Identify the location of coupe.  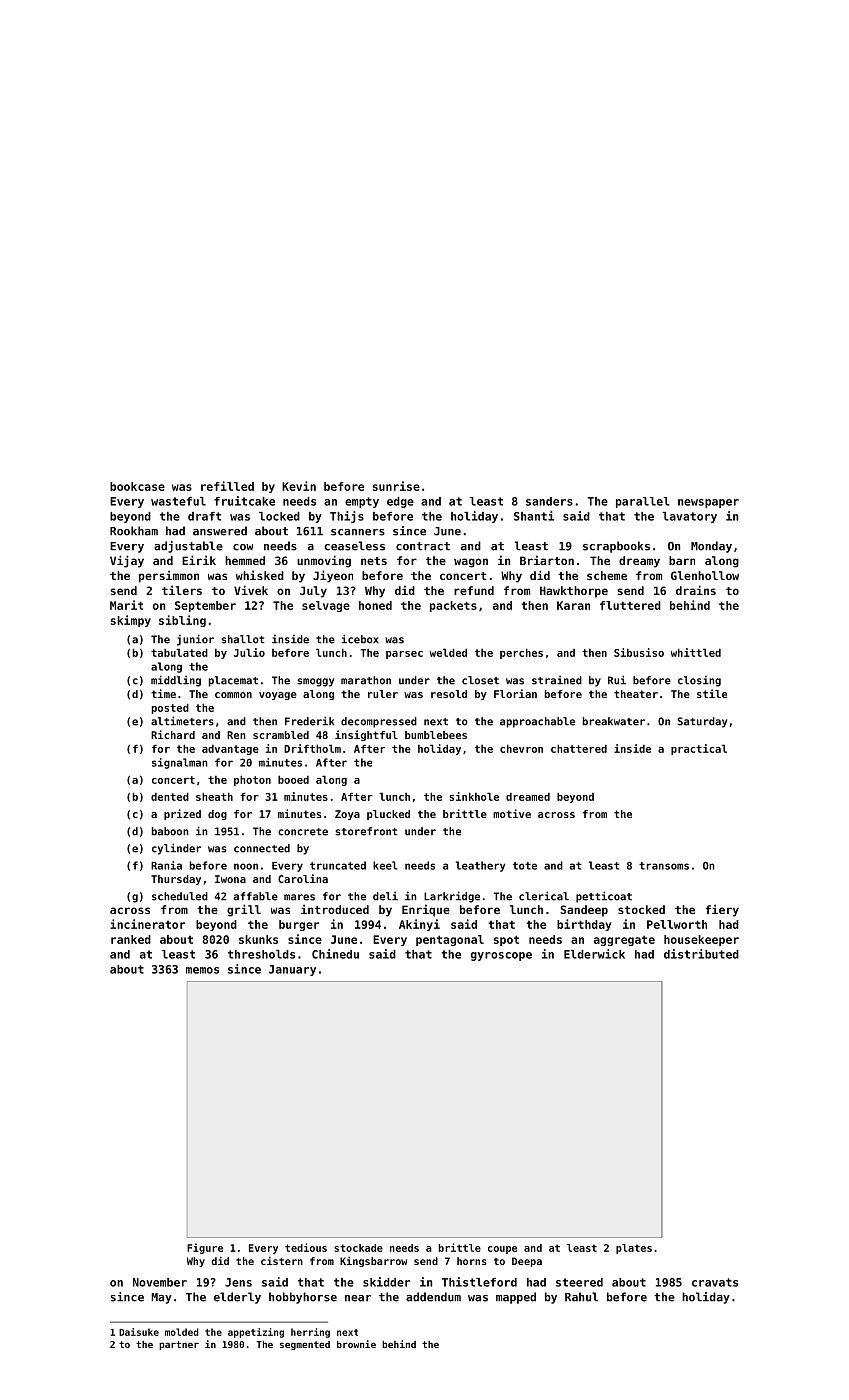
(502, 1250).
